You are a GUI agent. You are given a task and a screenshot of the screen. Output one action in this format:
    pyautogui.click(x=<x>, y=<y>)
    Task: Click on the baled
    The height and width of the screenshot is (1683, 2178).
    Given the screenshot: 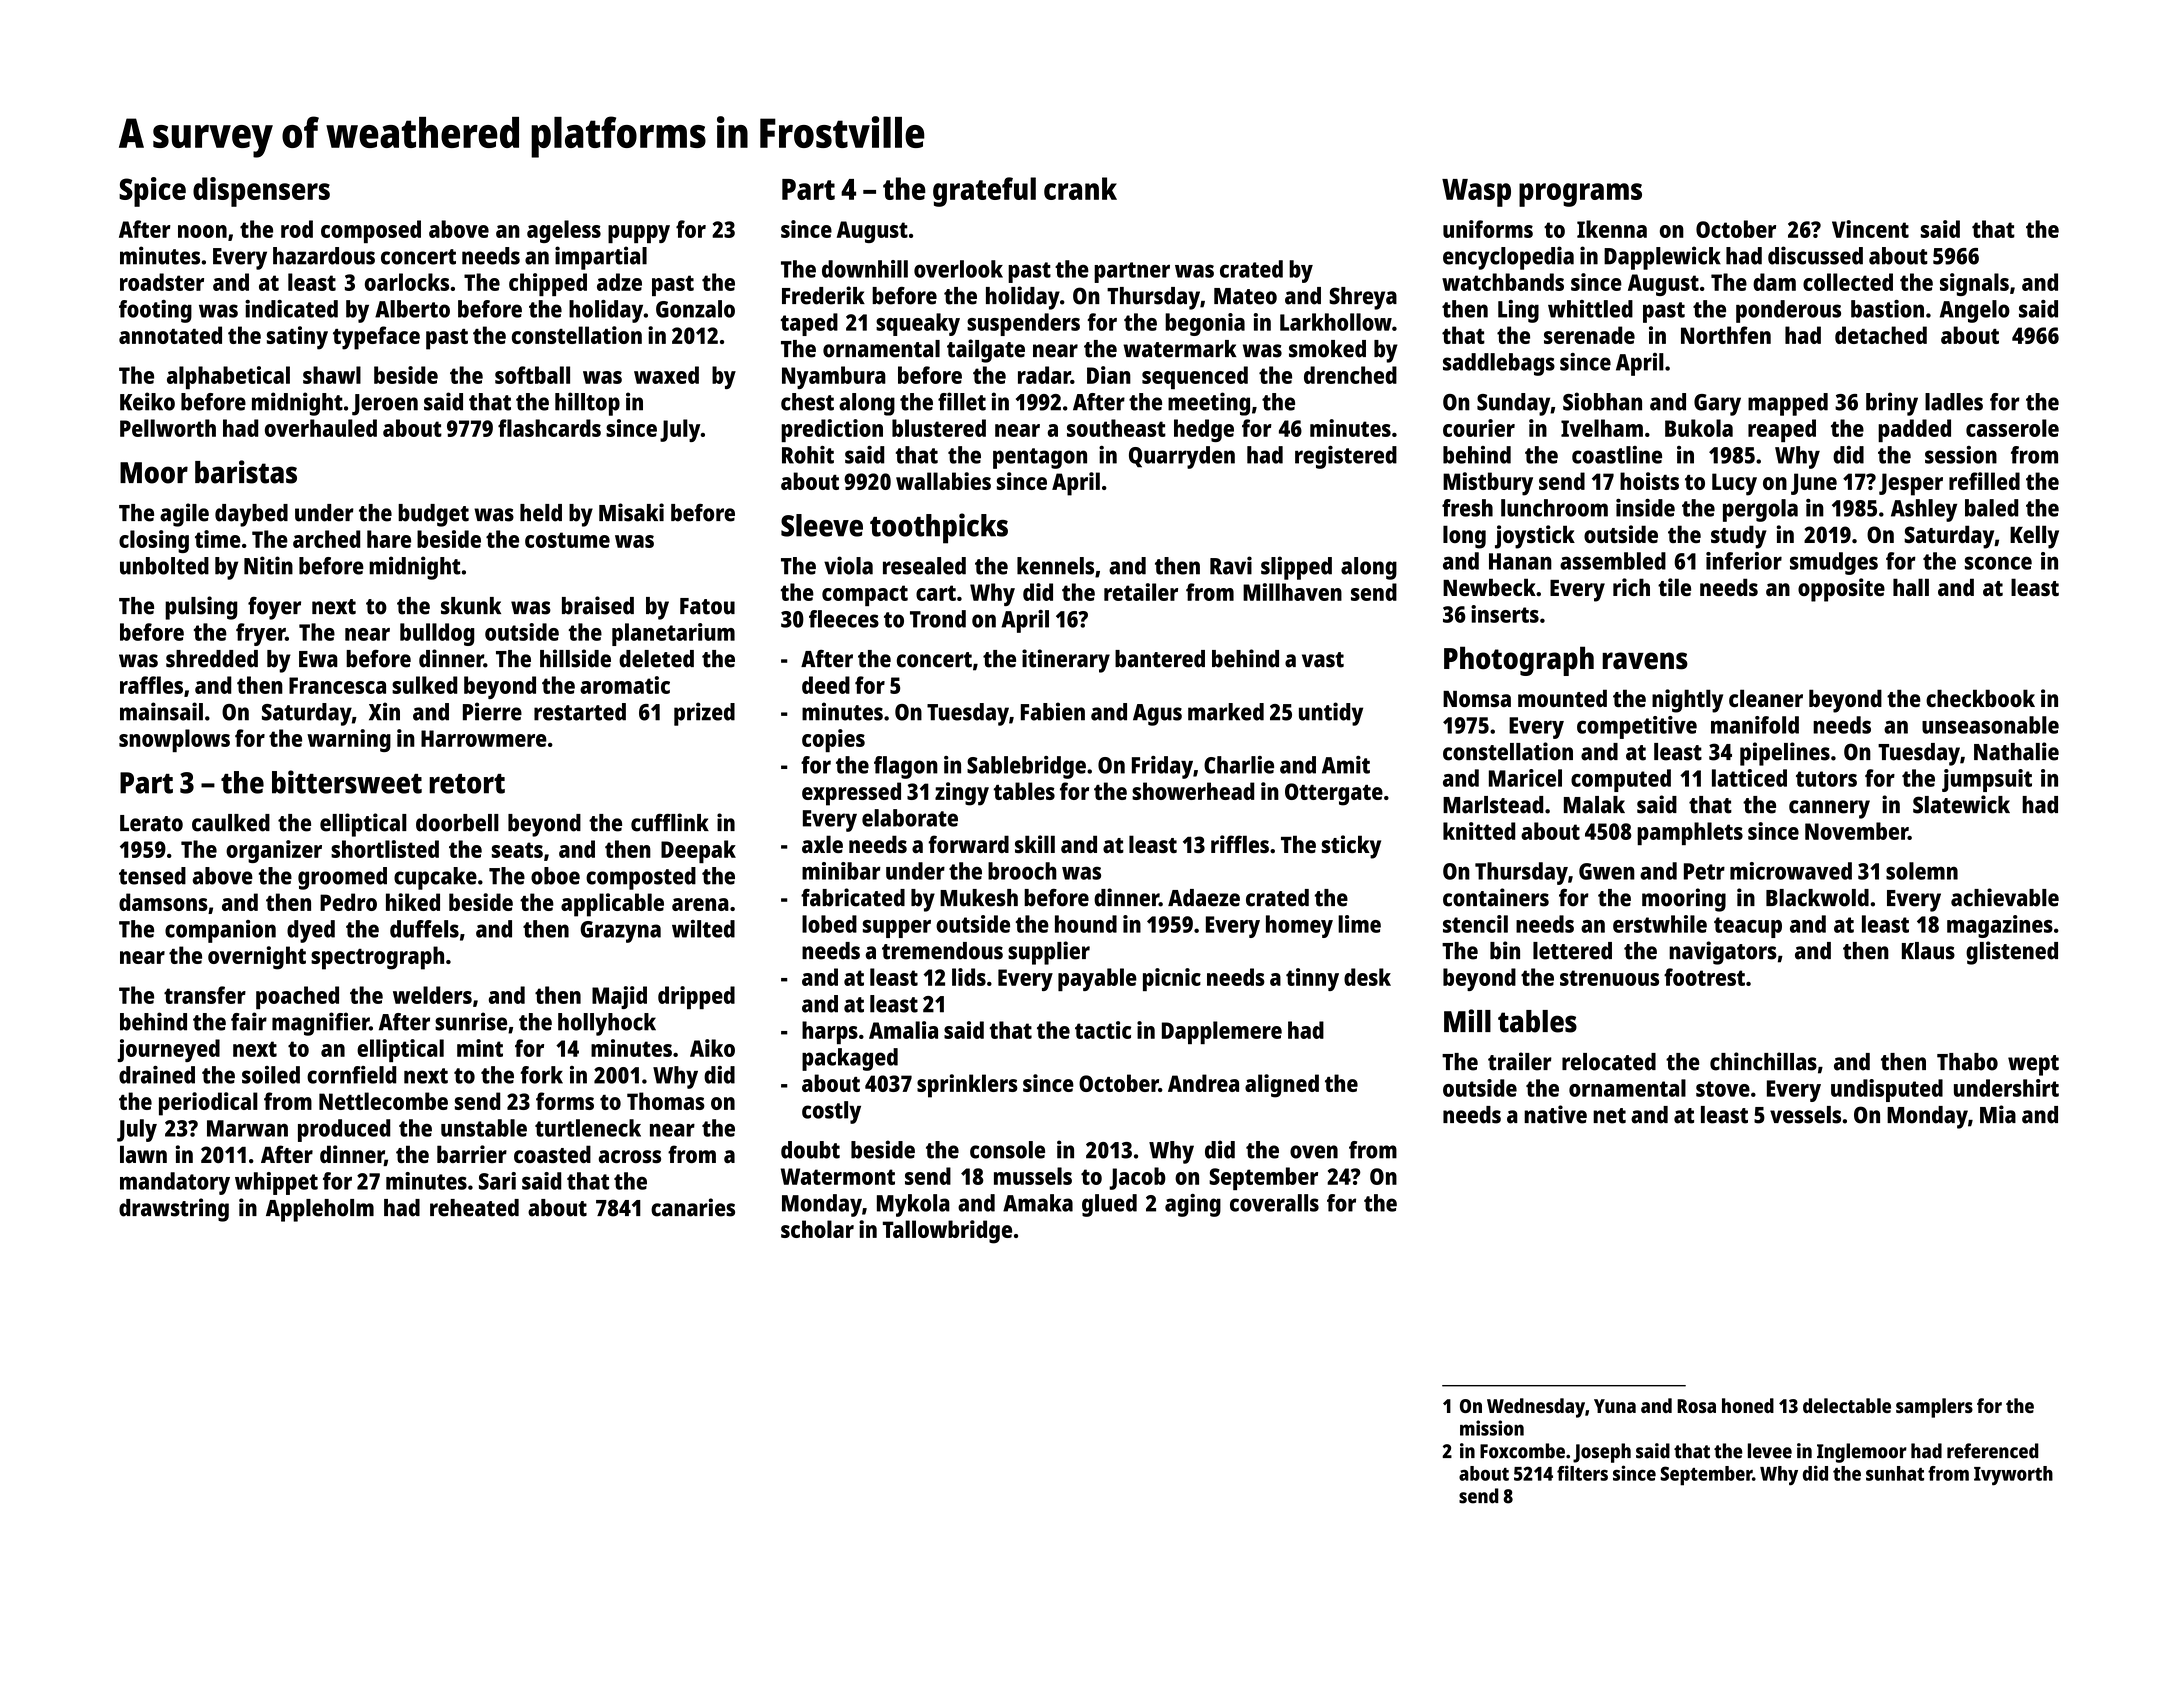 What is the action you would take?
    pyautogui.click(x=1992, y=508)
